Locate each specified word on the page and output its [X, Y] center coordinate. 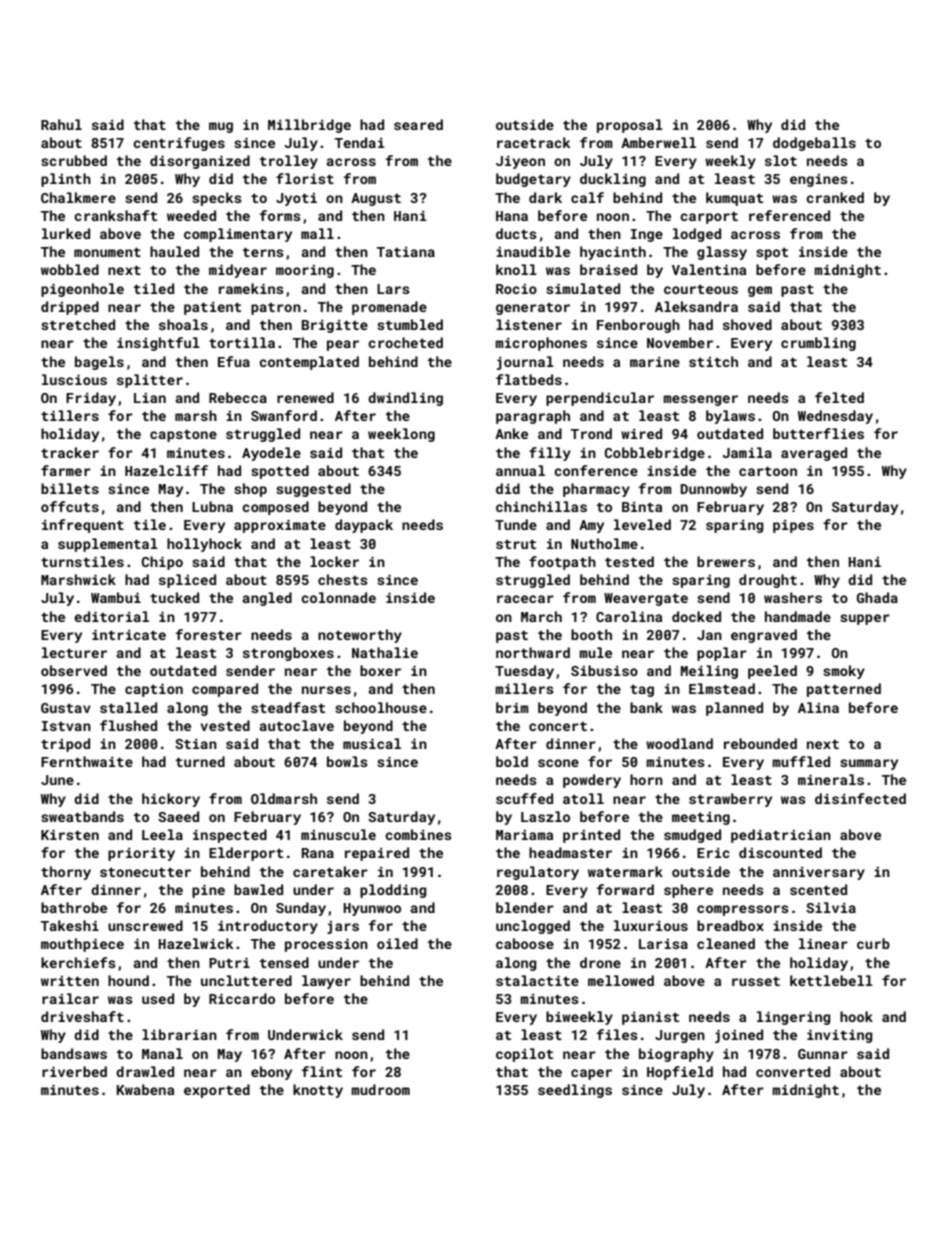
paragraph [533, 417]
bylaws [730, 417]
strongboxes [288, 654]
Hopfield [680, 1073]
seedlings [575, 1091]
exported [217, 1091]
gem [760, 291]
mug [221, 127]
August [376, 199]
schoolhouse [381, 707]
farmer [66, 470]
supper [865, 619]
